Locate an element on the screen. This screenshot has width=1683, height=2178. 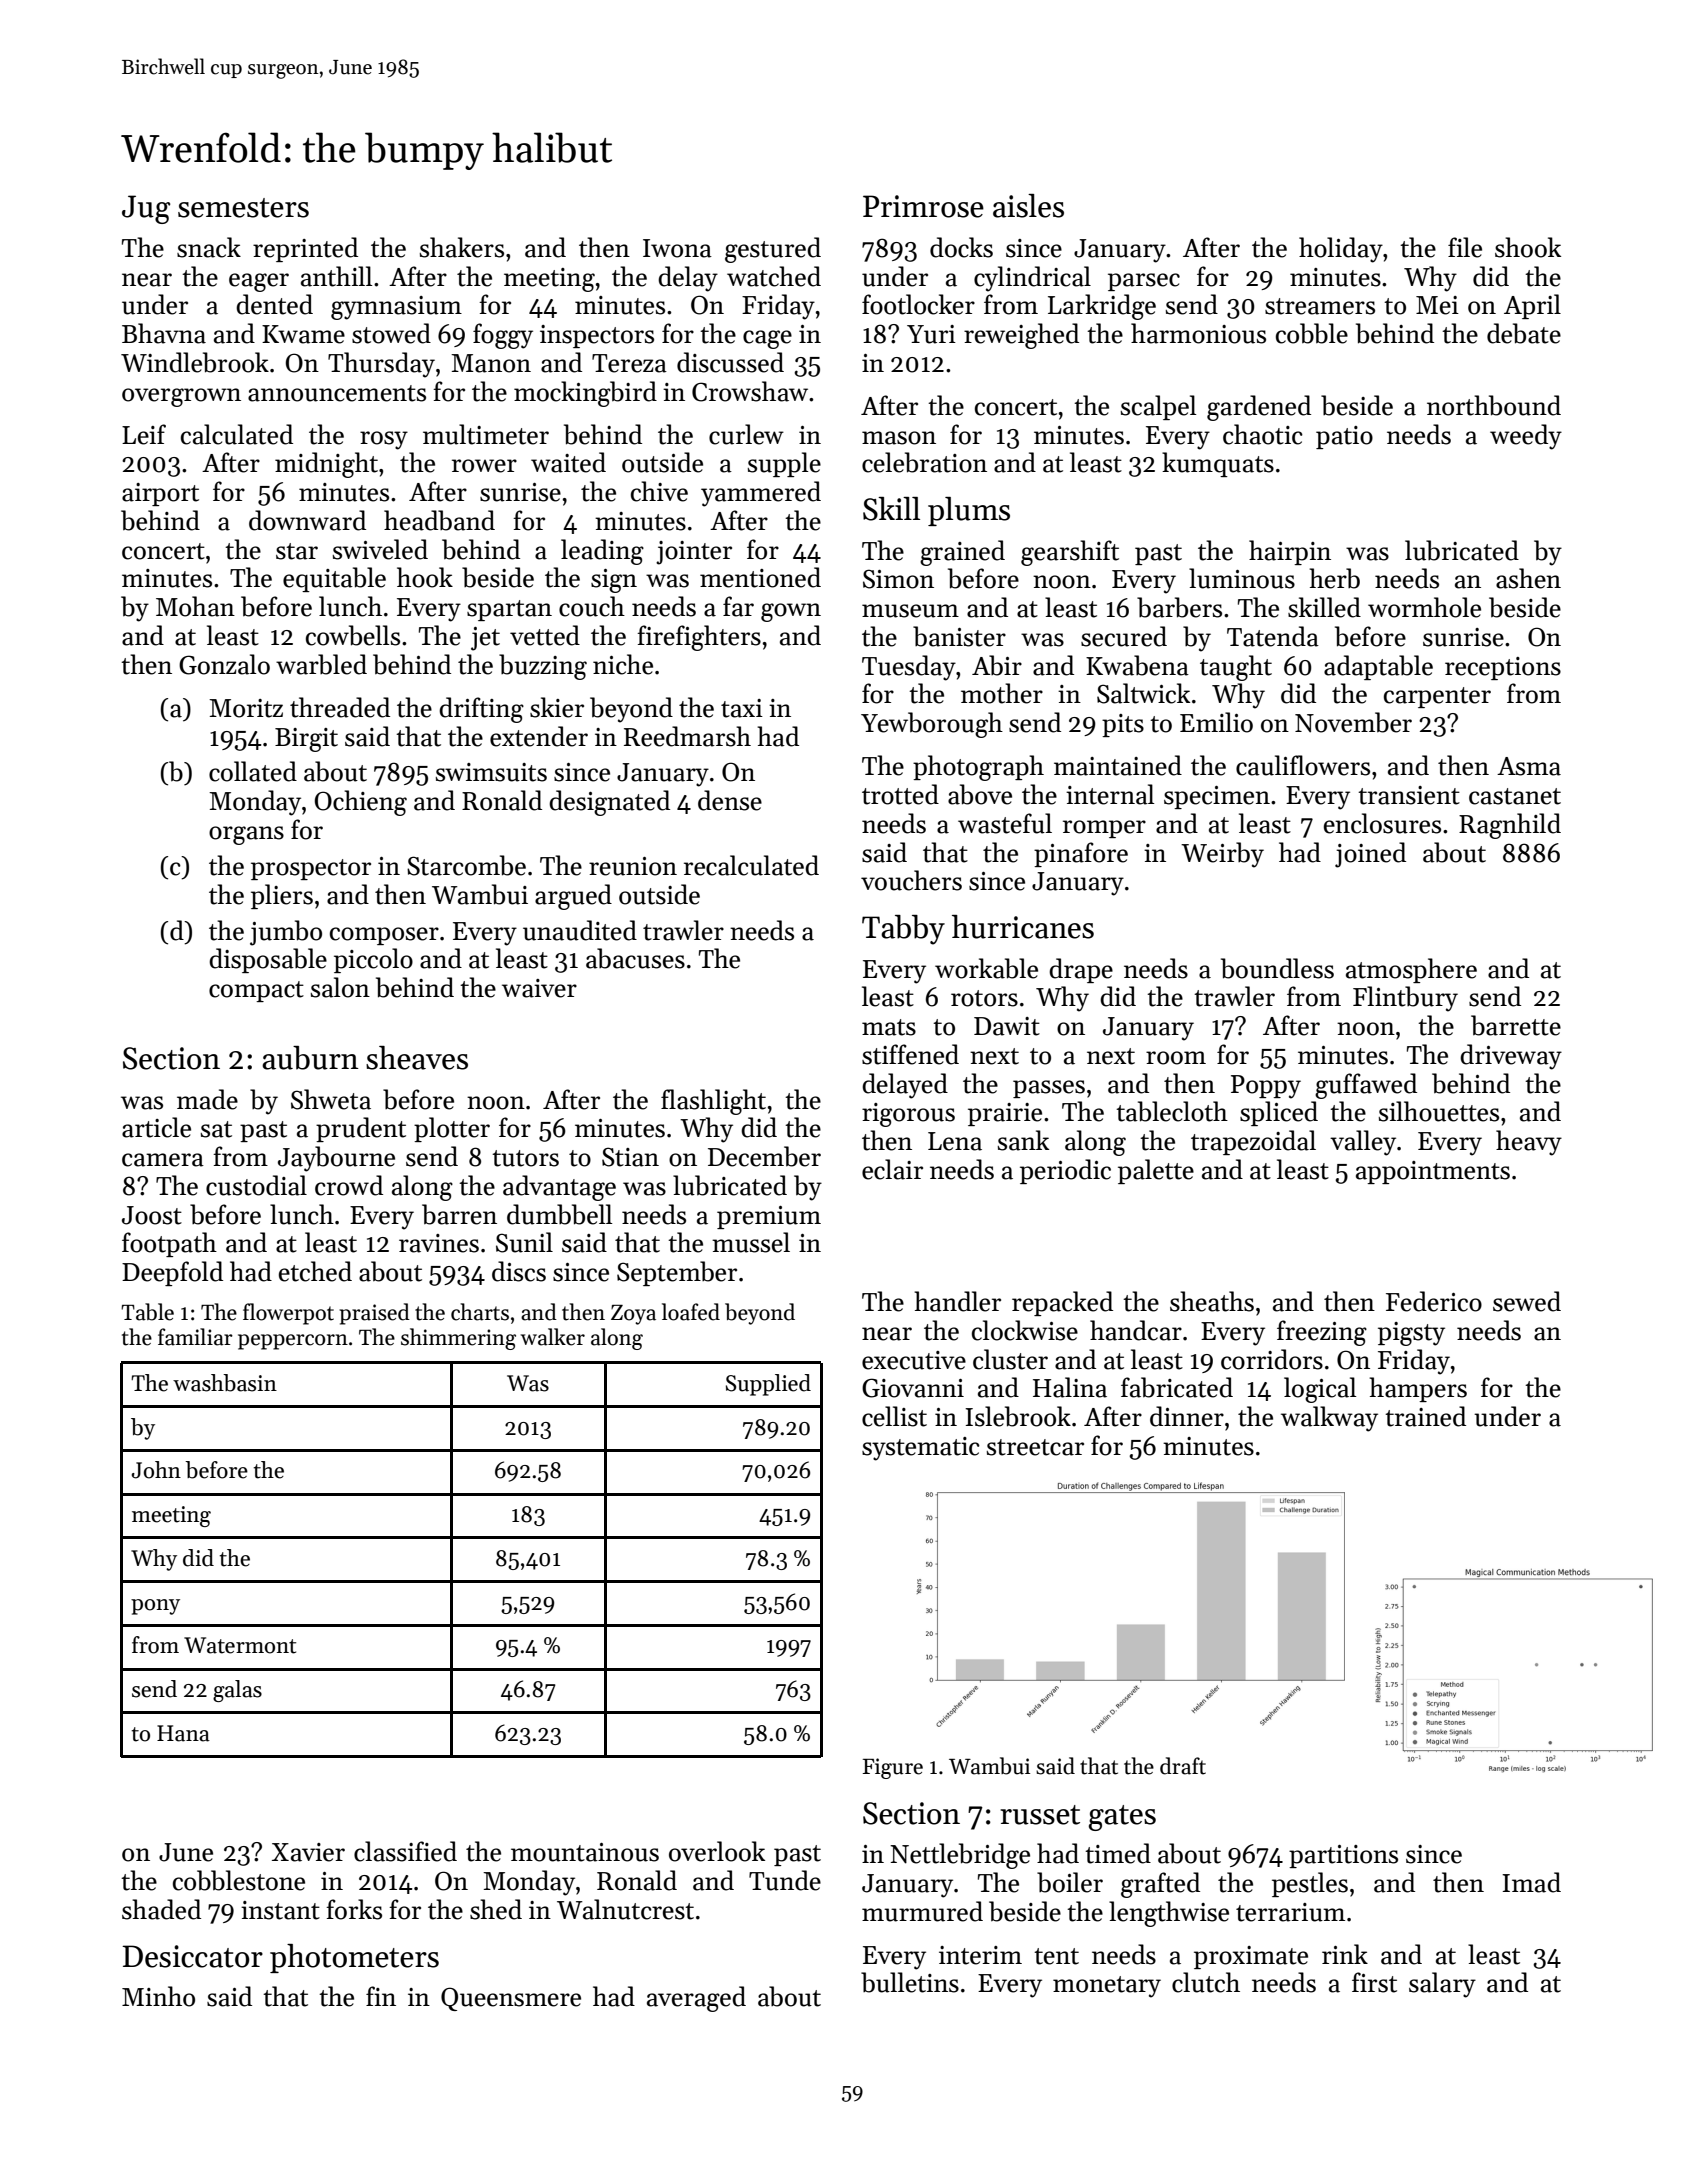
waiver is located at coordinates (539, 988).
